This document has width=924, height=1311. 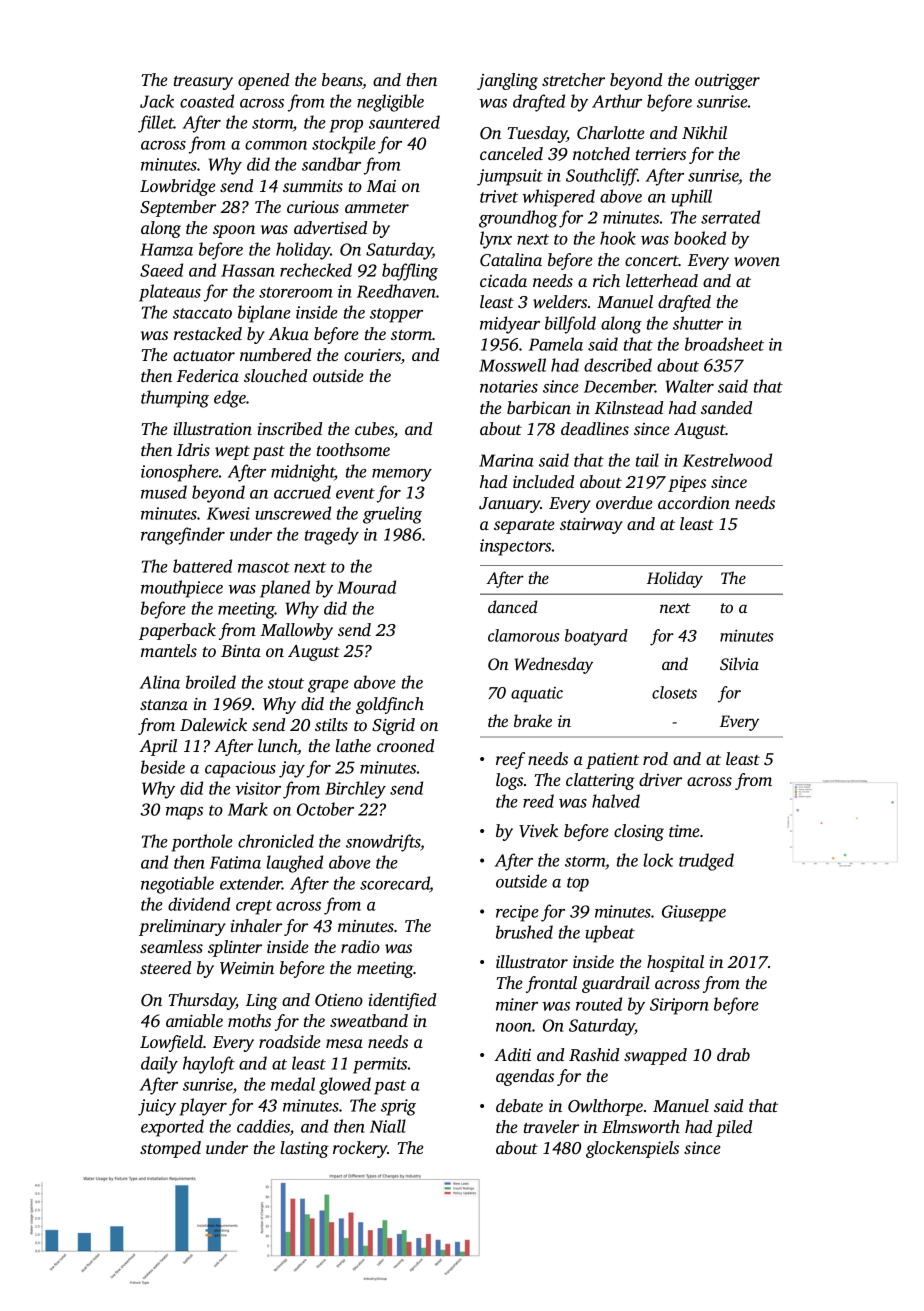 I want to click on mantels, so click(x=169, y=650).
